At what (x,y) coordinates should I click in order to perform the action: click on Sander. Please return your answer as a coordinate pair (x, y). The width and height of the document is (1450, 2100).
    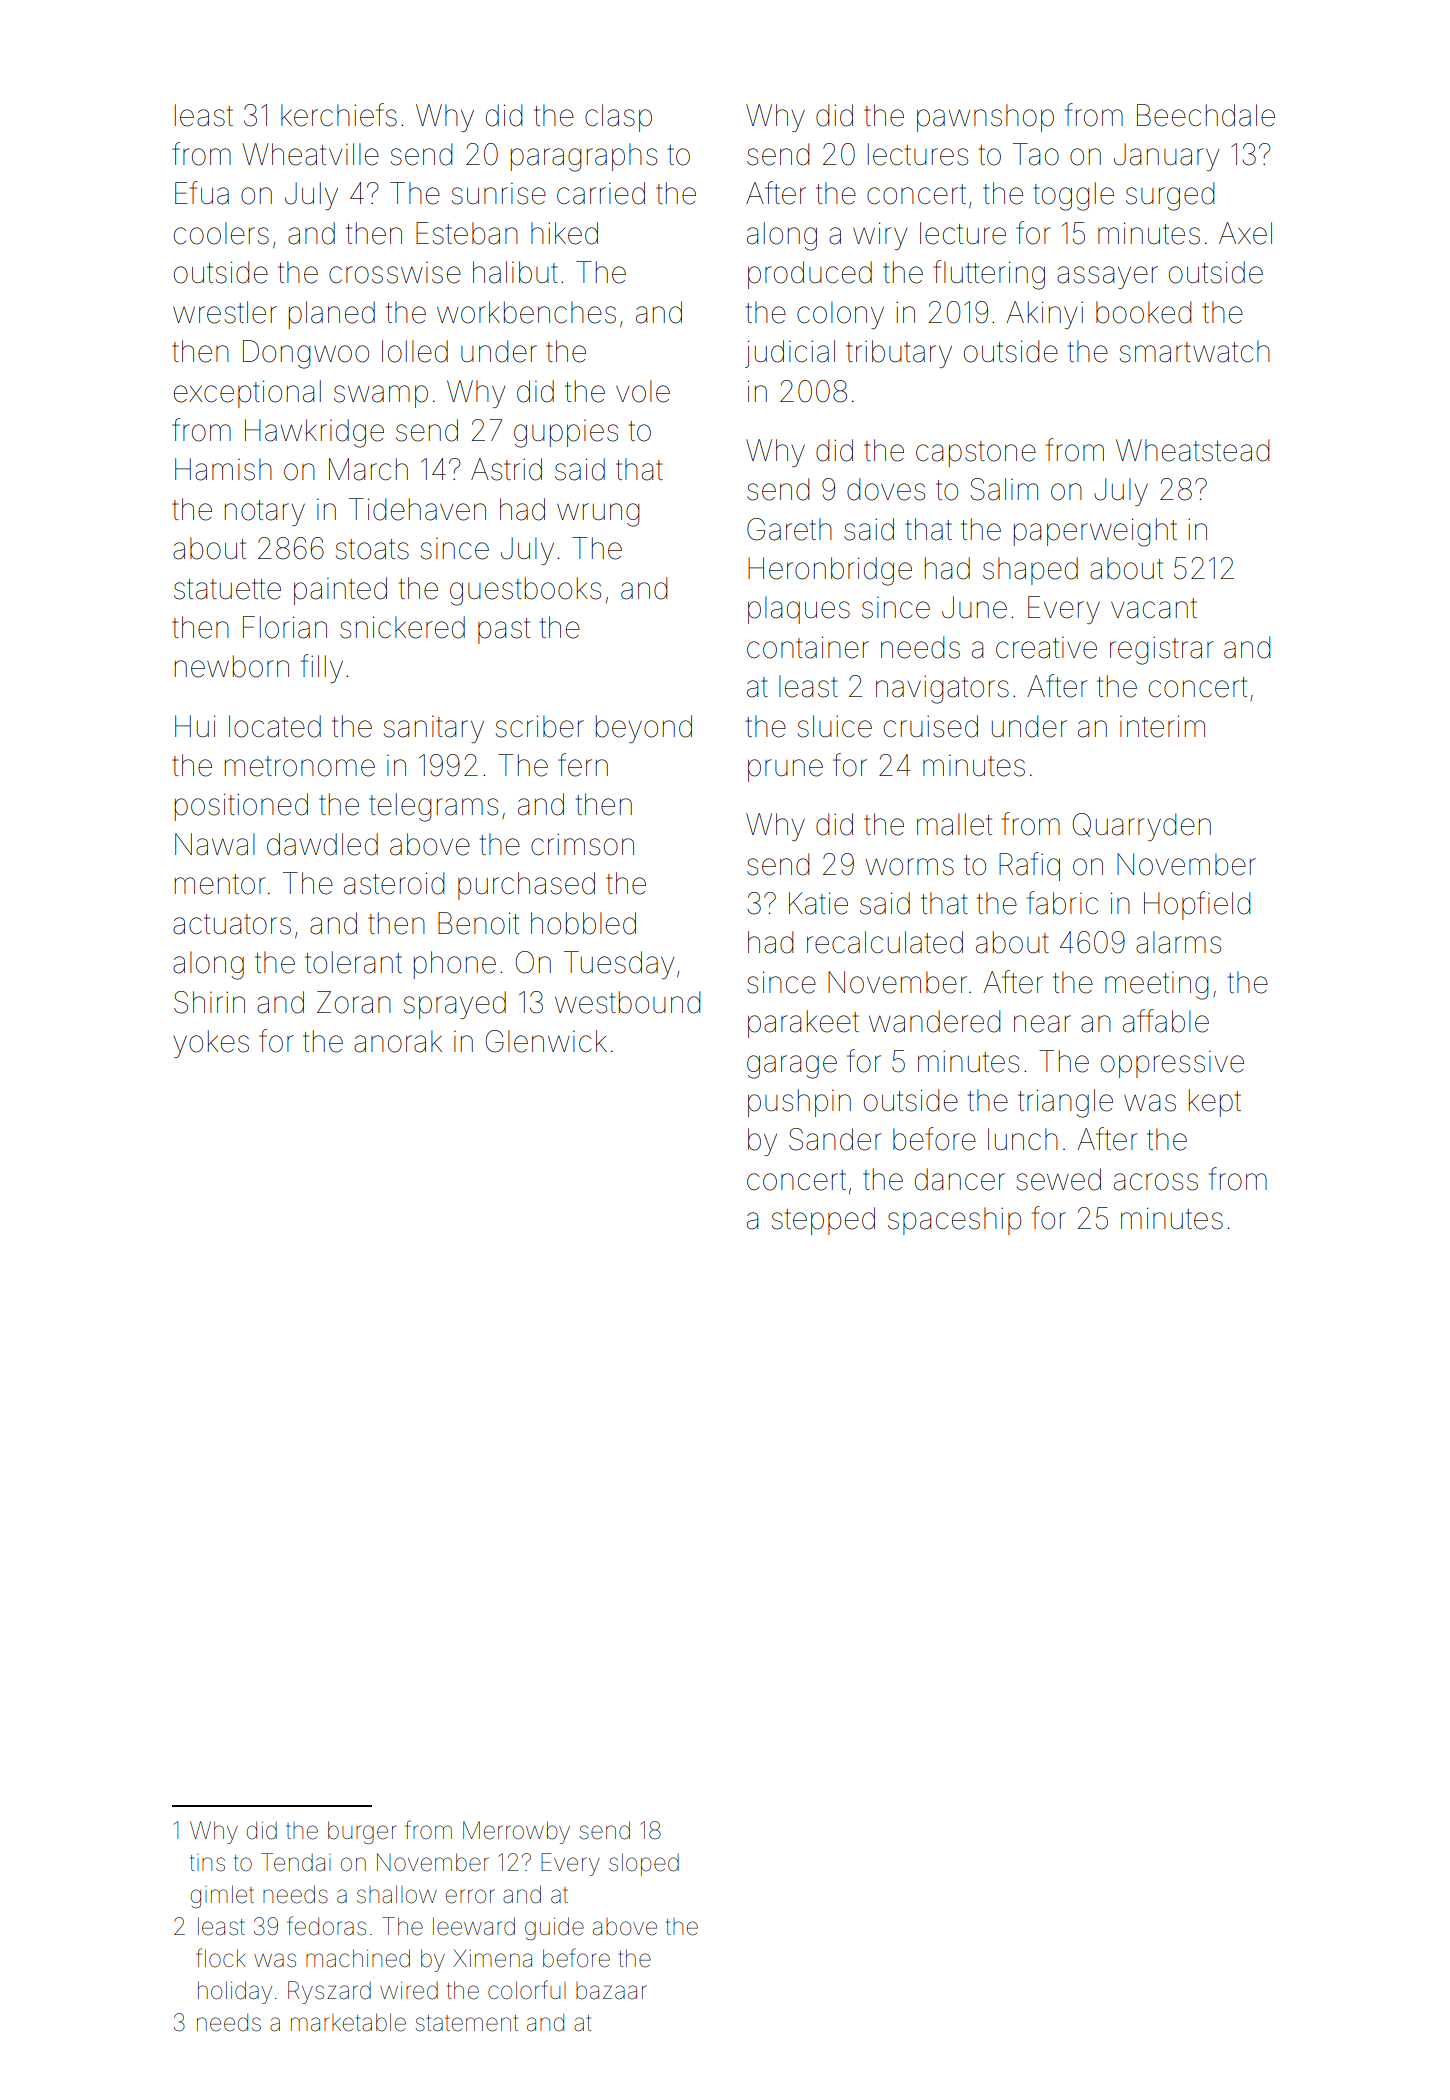
    Looking at the image, I should click on (835, 1139).
